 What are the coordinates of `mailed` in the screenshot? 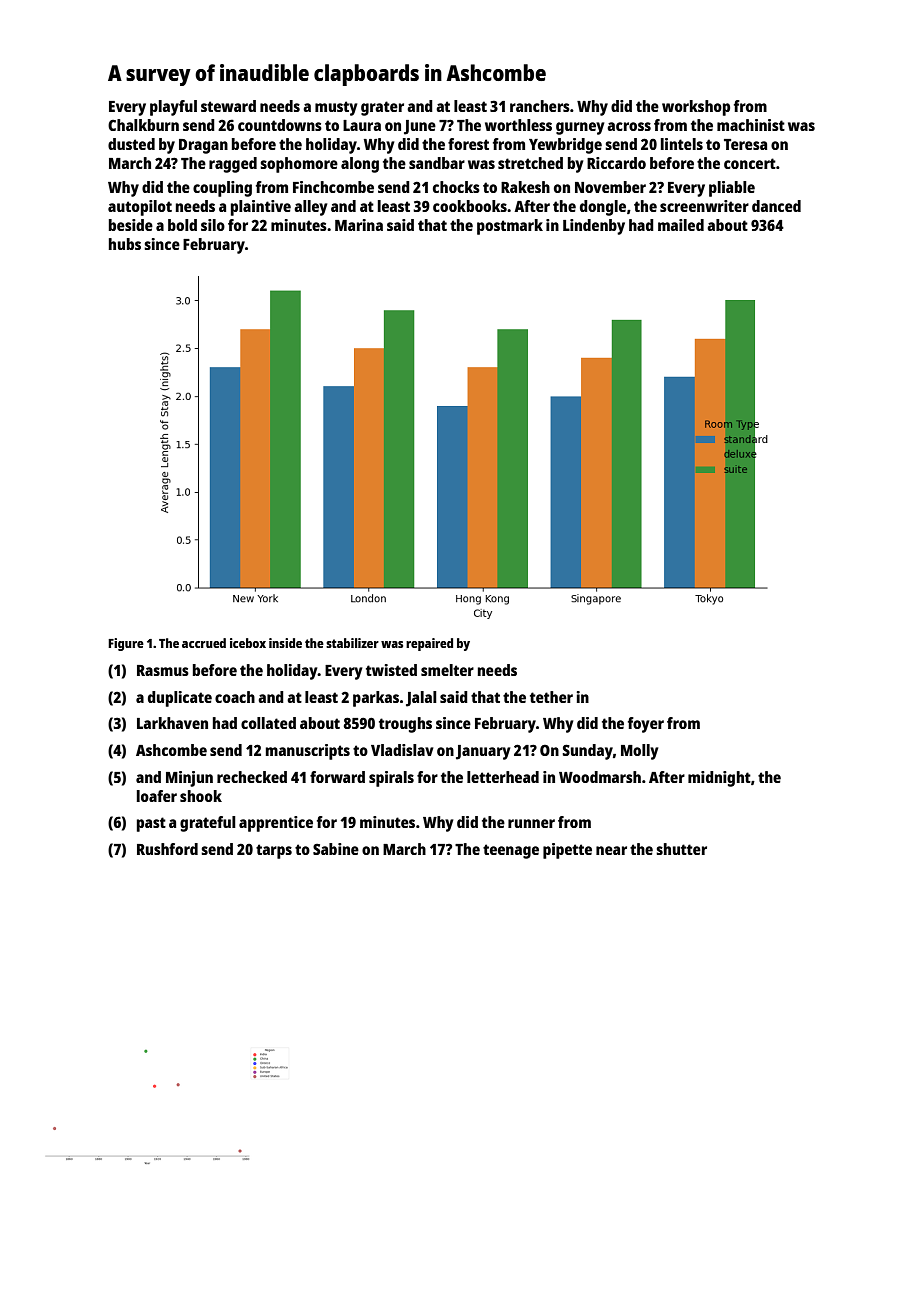 It's located at (681, 225).
